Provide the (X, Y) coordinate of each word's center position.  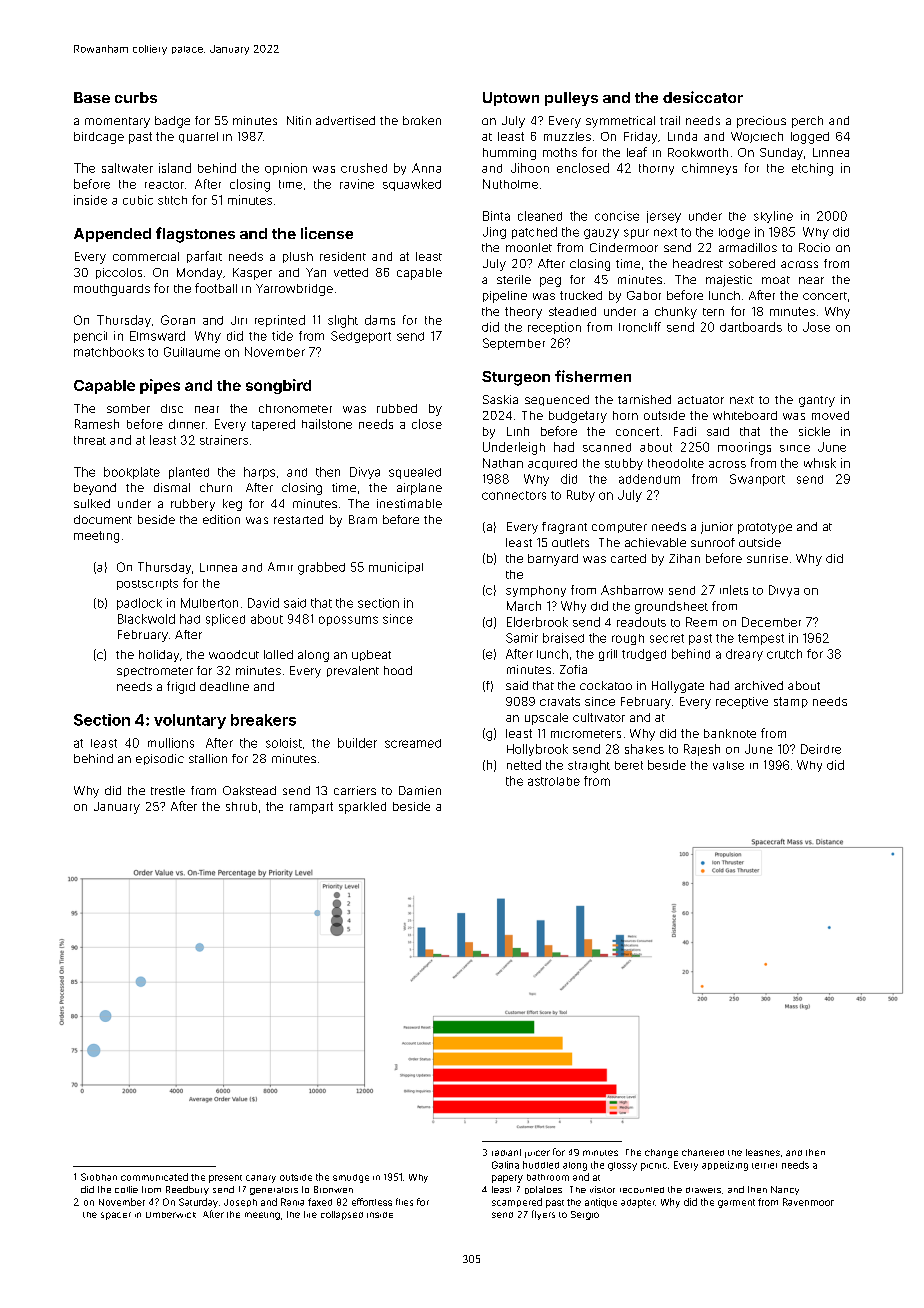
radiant (506, 1152)
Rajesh (702, 750)
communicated (154, 1177)
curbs (136, 97)
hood (398, 670)
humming (509, 154)
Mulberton (209, 603)
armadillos (748, 247)
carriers (355, 790)
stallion (208, 758)
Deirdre (821, 749)
